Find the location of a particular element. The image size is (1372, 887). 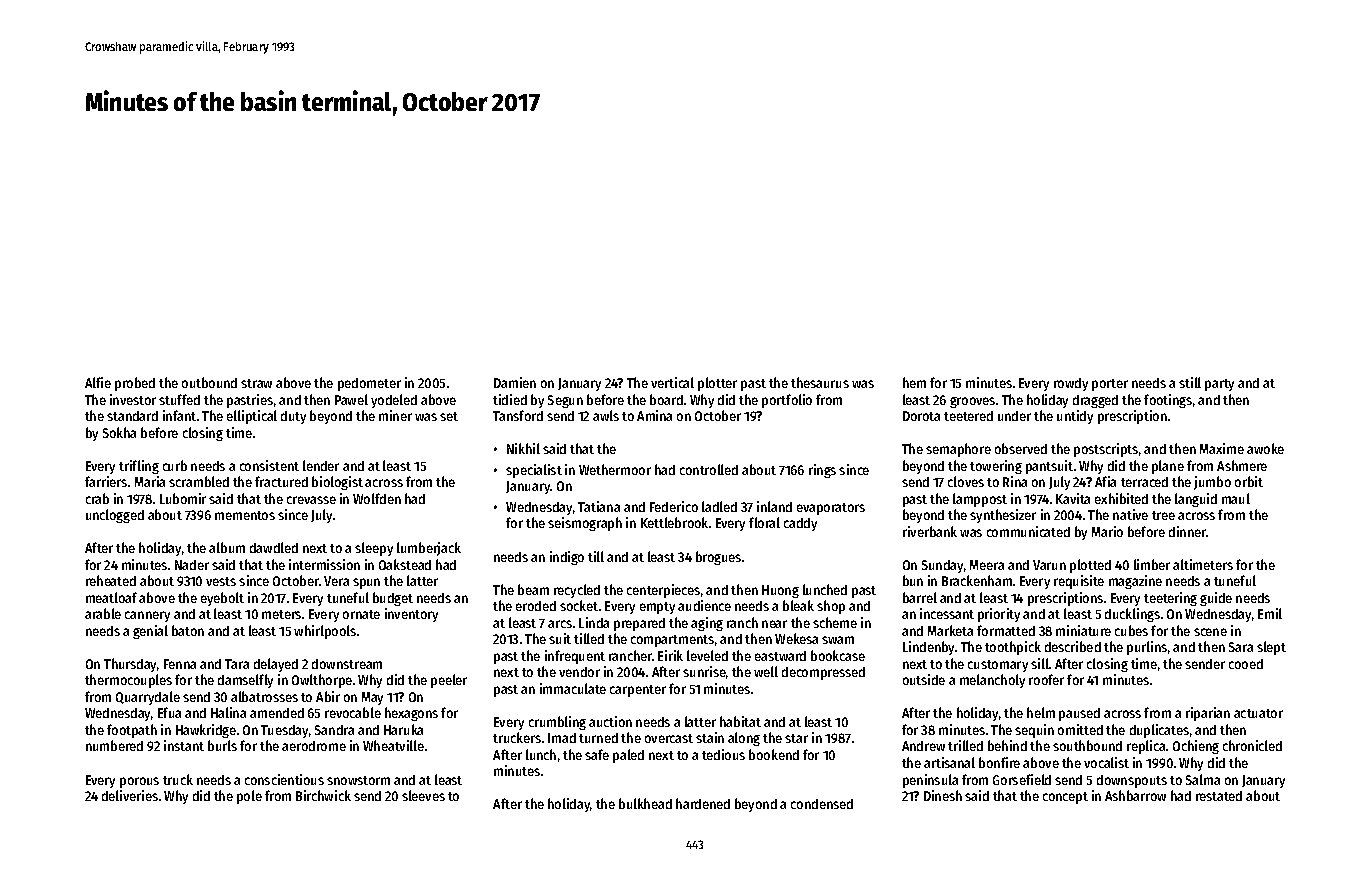

bulkhead is located at coordinates (645, 803).
